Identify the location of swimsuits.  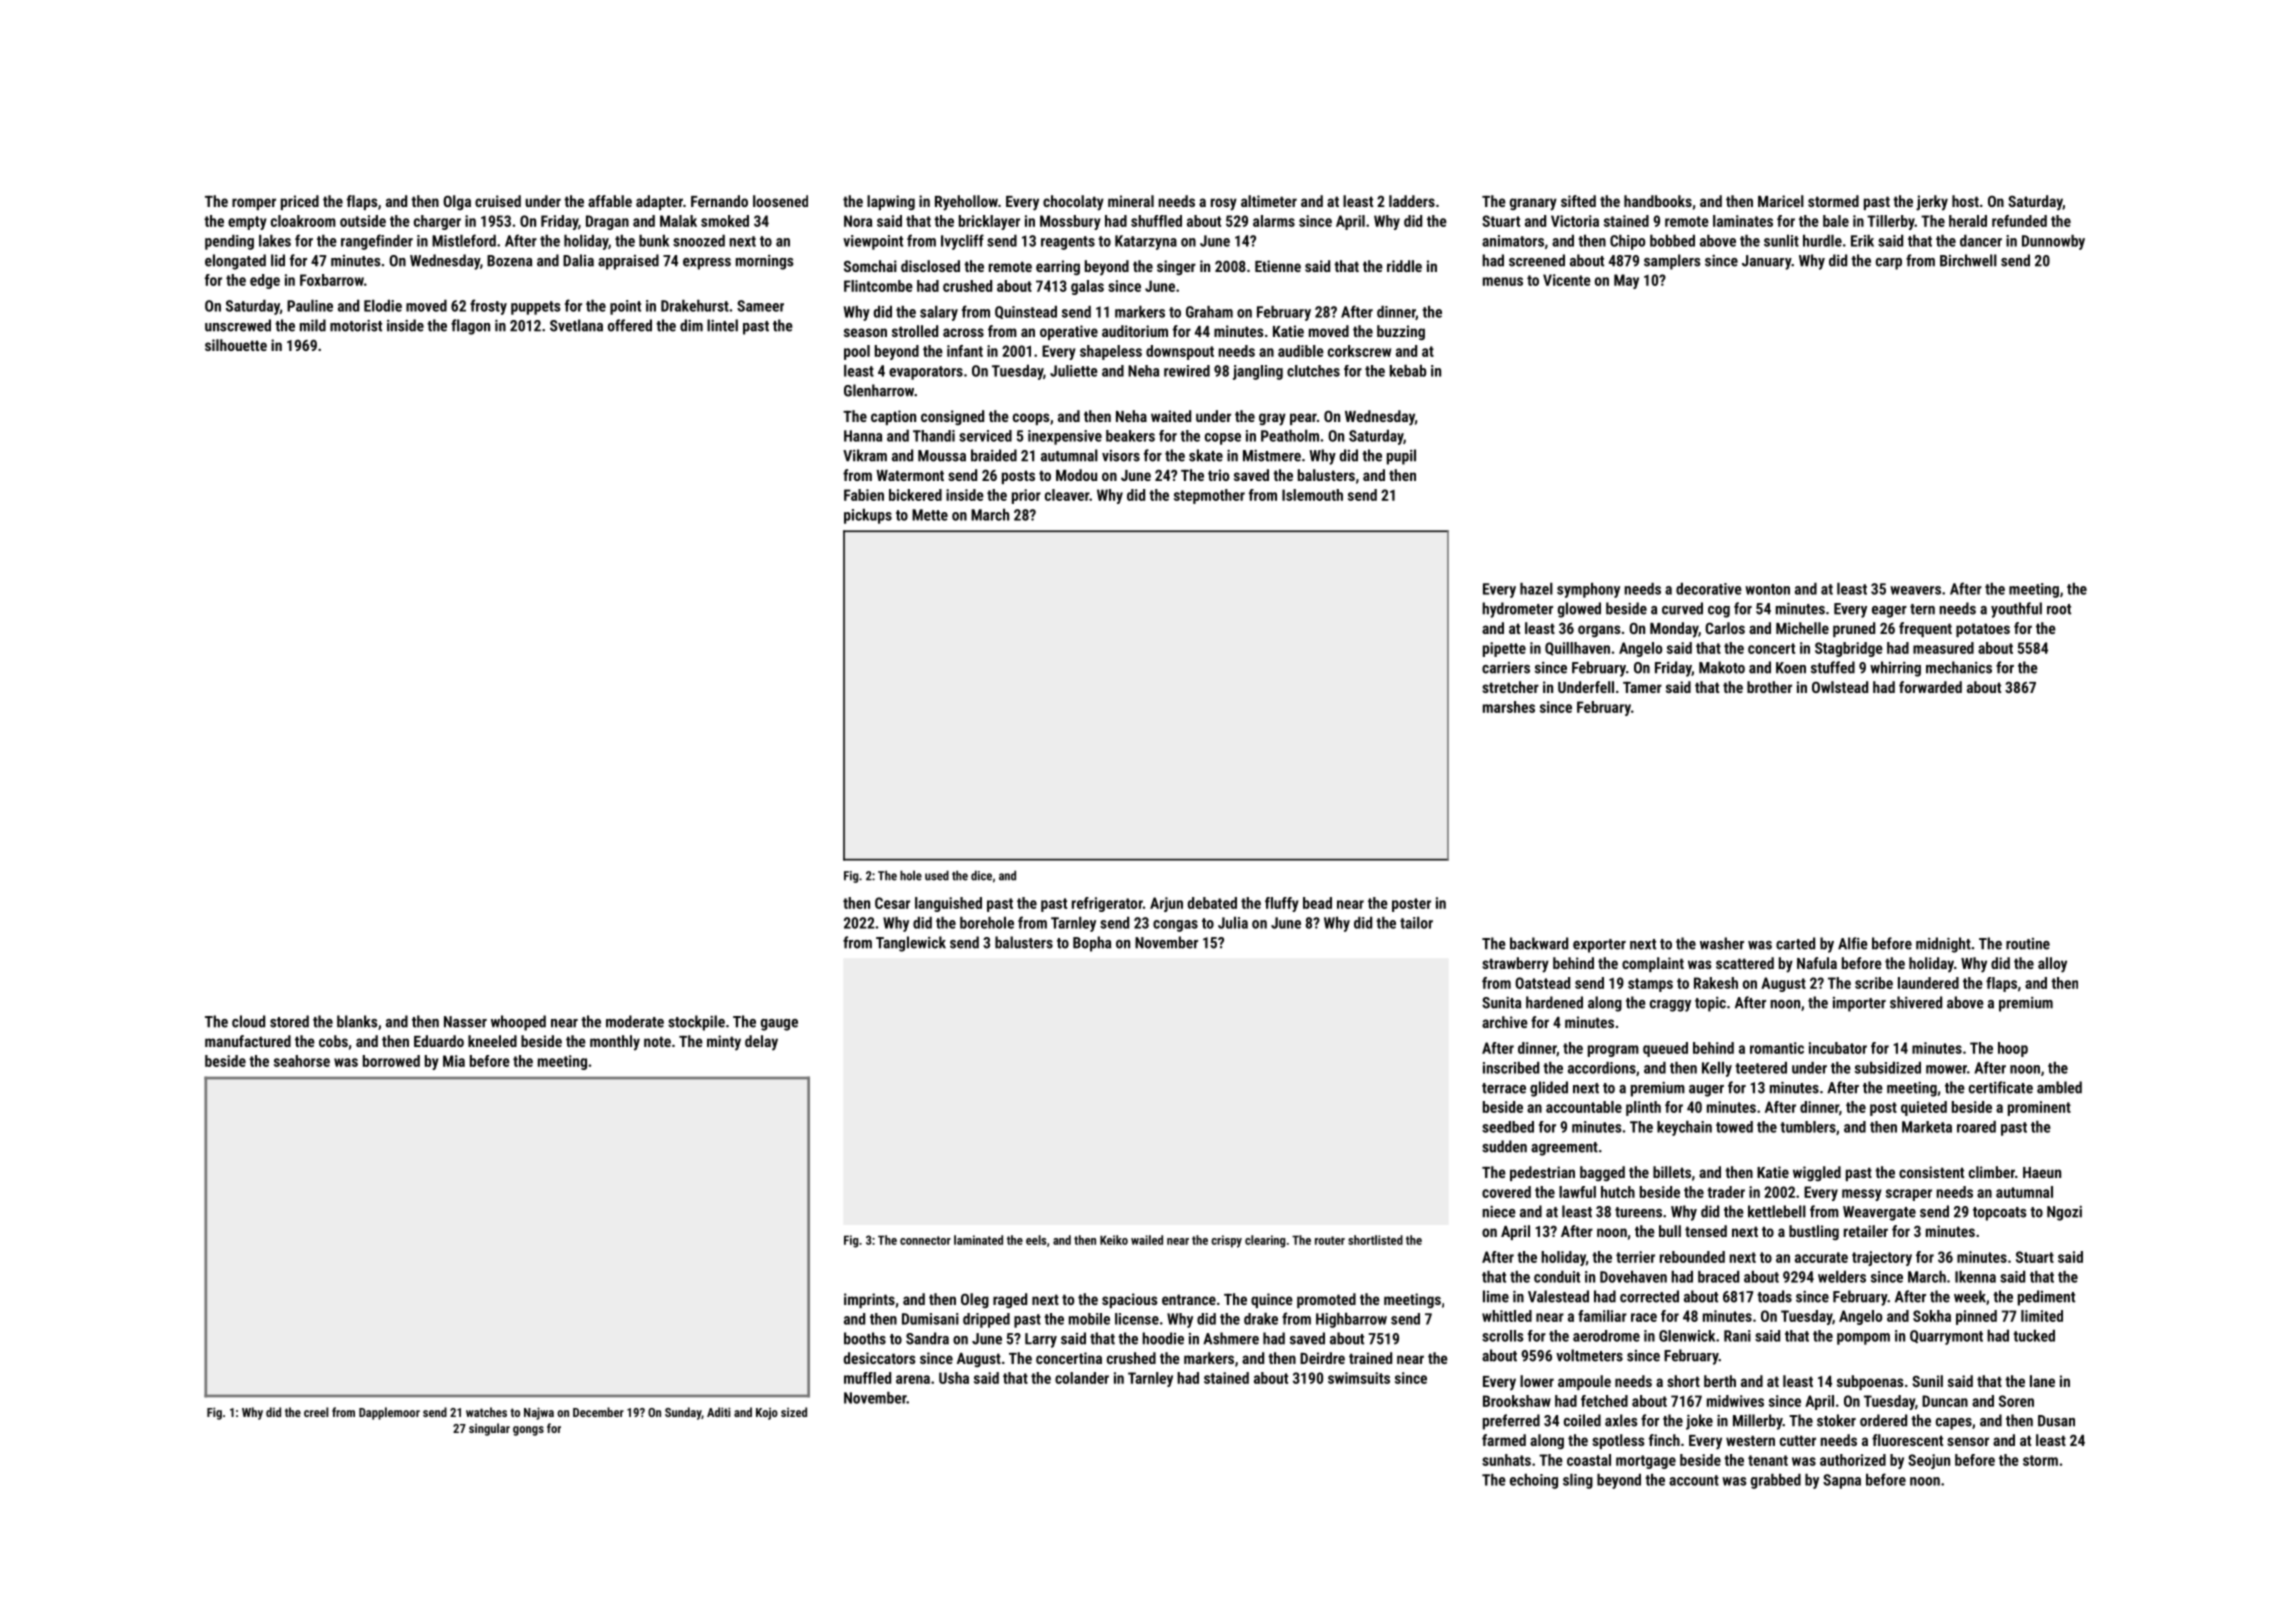
(1359, 1378).
